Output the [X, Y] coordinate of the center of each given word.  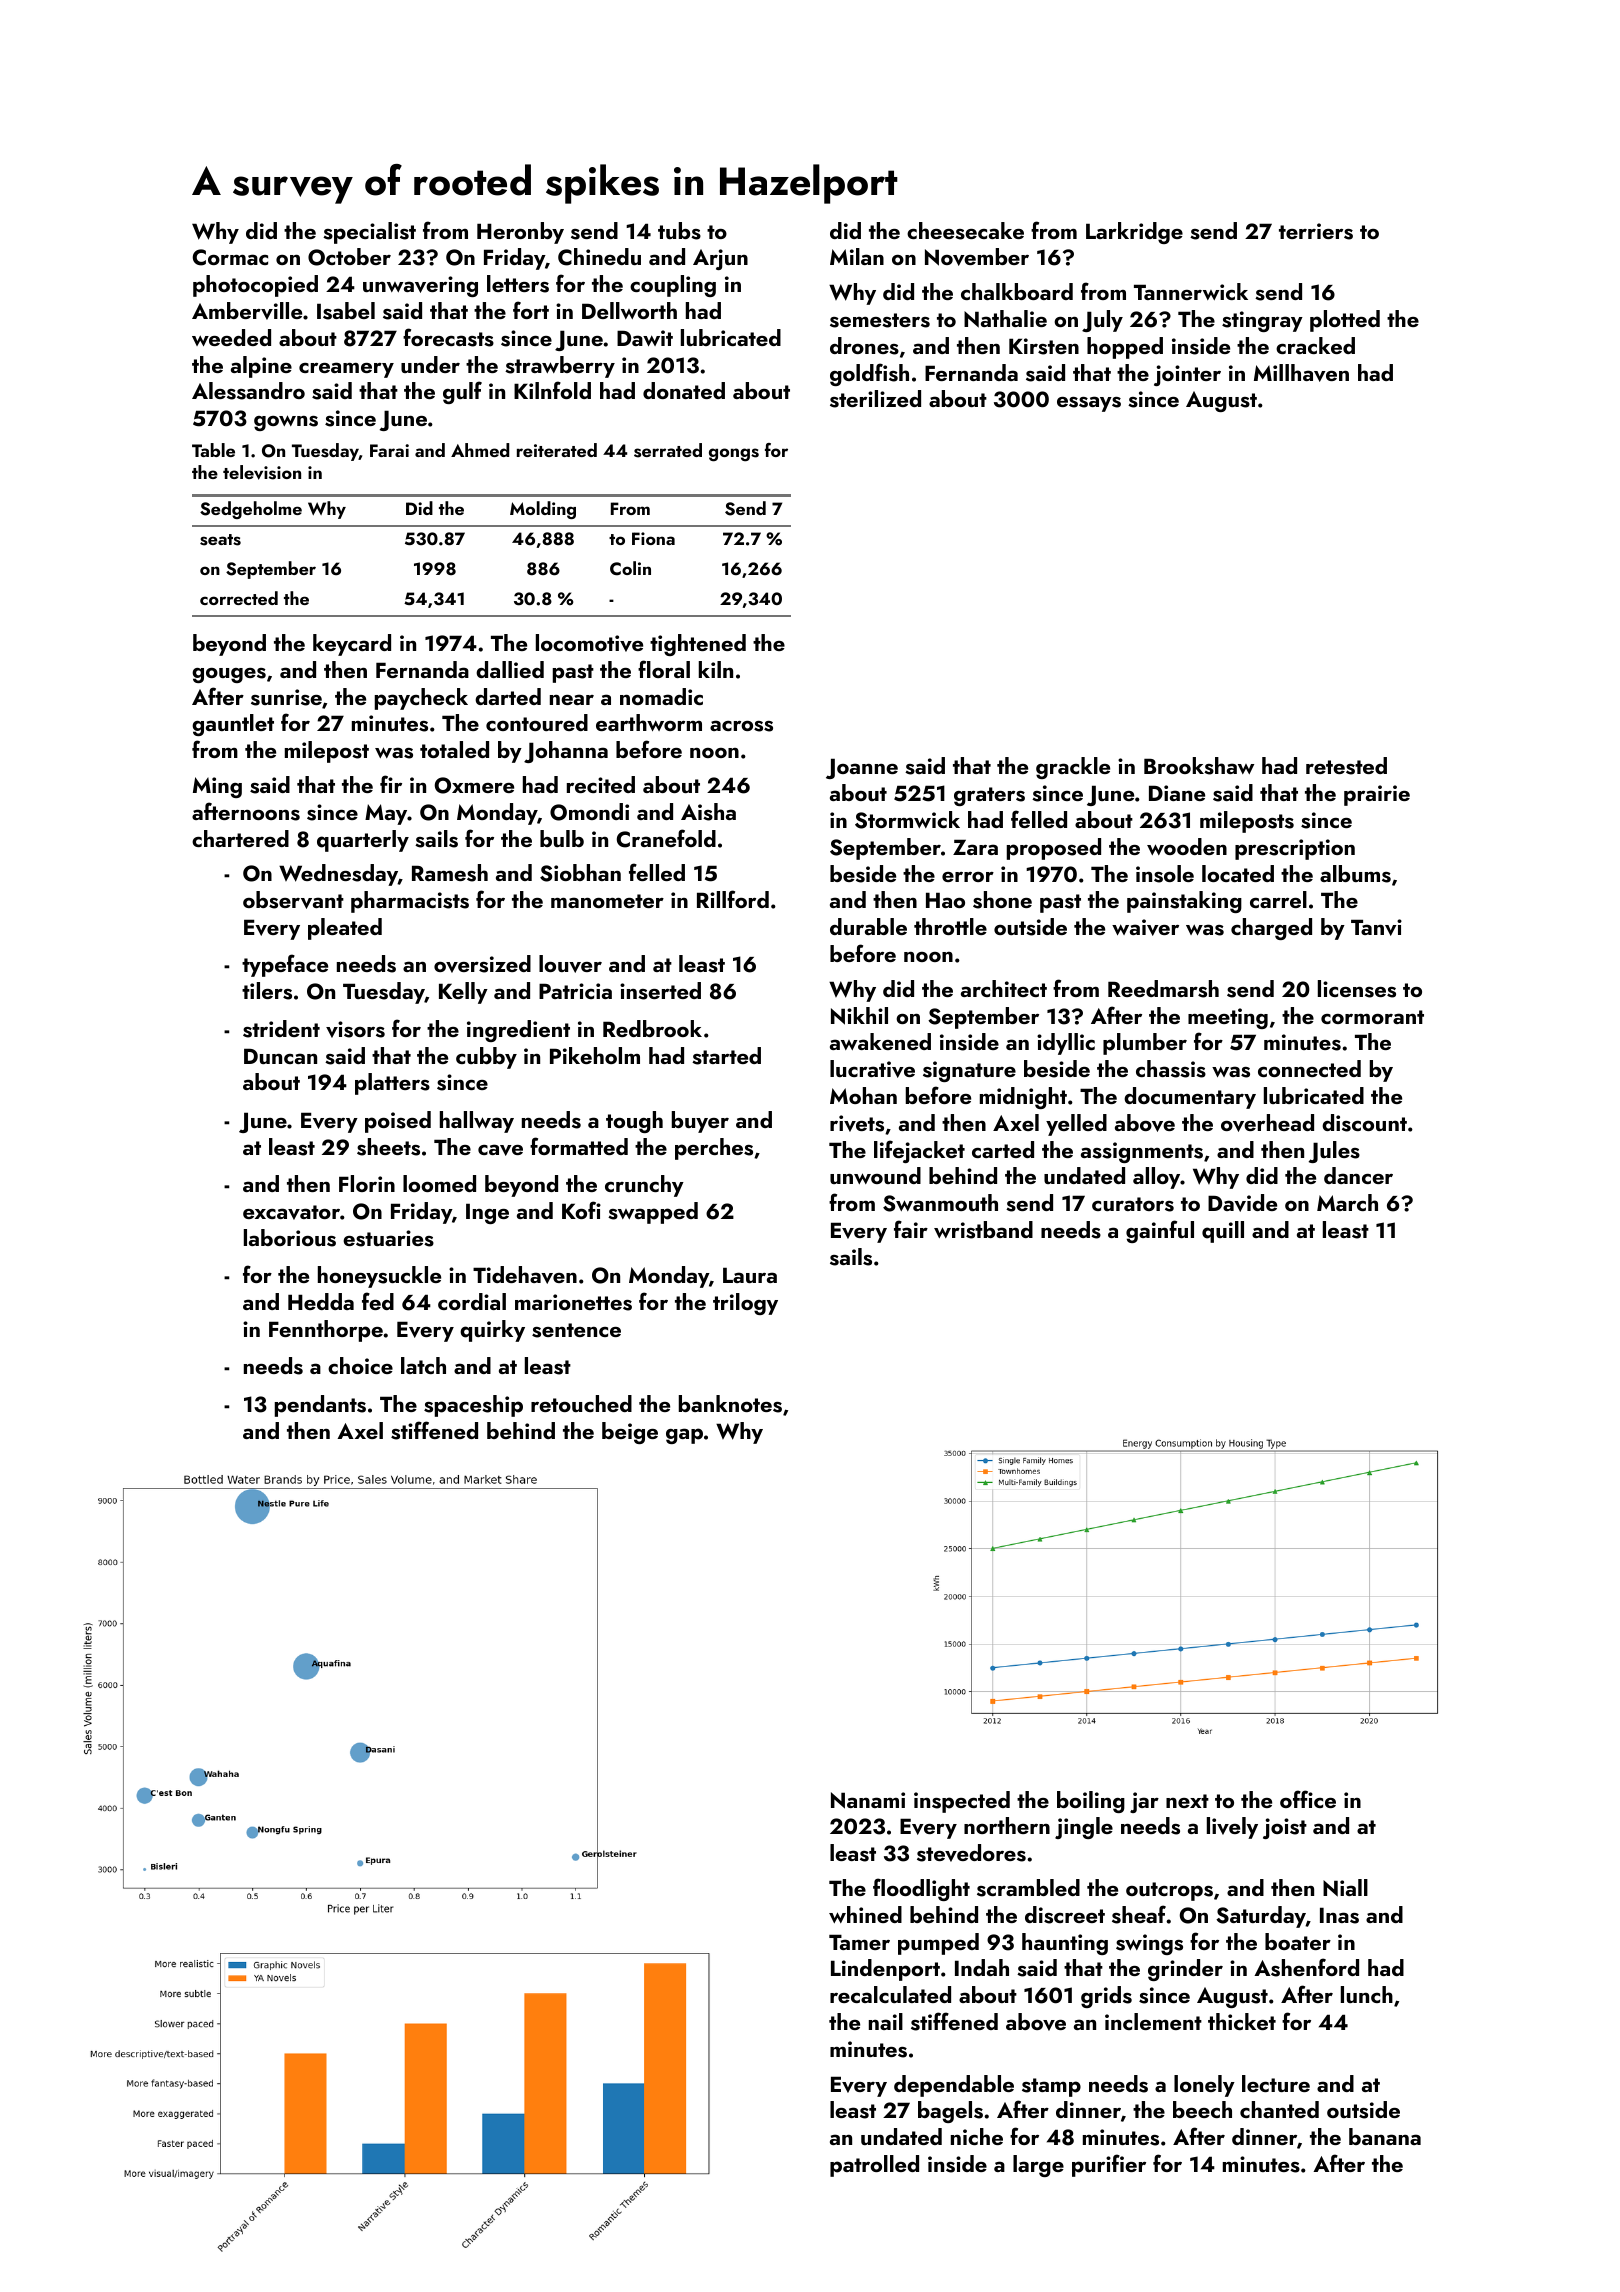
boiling [1091, 1802]
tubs [679, 231]
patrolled [874, 2166]
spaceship [473, 1406]
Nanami [868, 1800]
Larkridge [1134, 233]
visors [355, 1029]
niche [977, 2136]
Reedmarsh [1163, 989]
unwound [875, 1175]
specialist [369, 233]
